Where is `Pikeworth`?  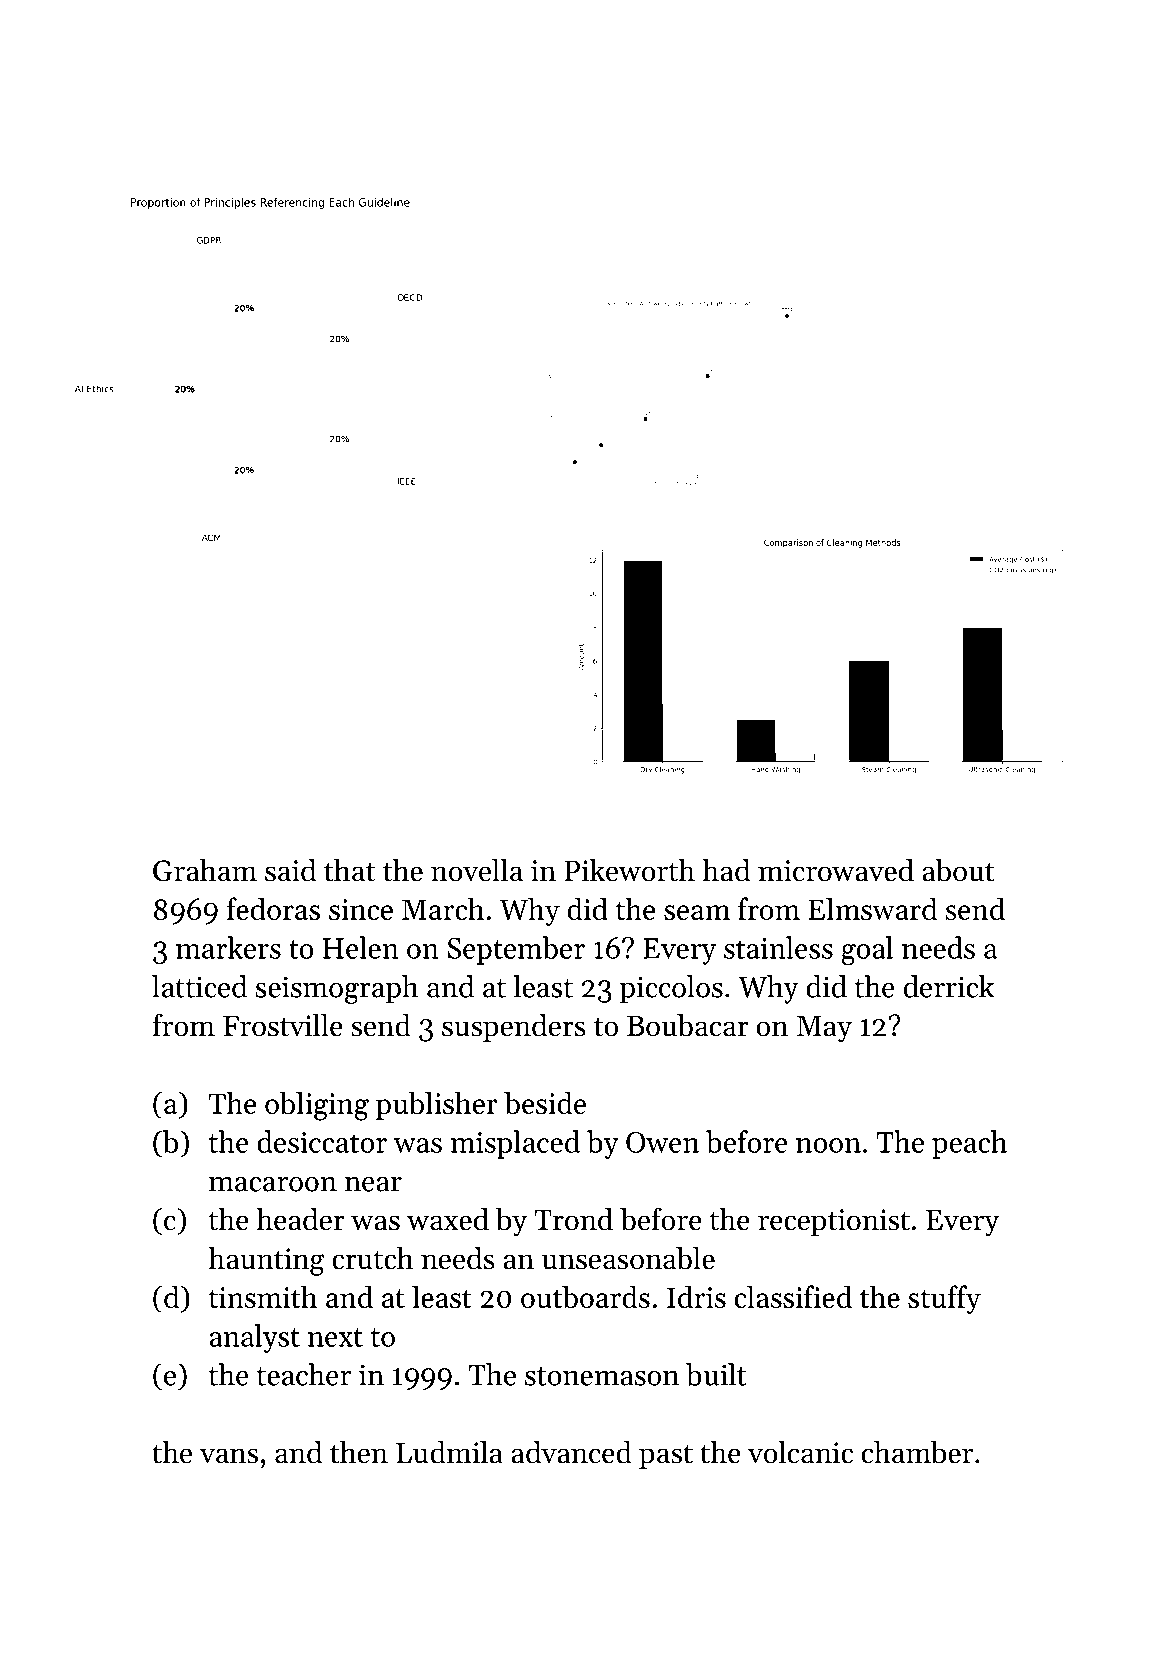
Pikeworth is located at coordinates (629, 870).
